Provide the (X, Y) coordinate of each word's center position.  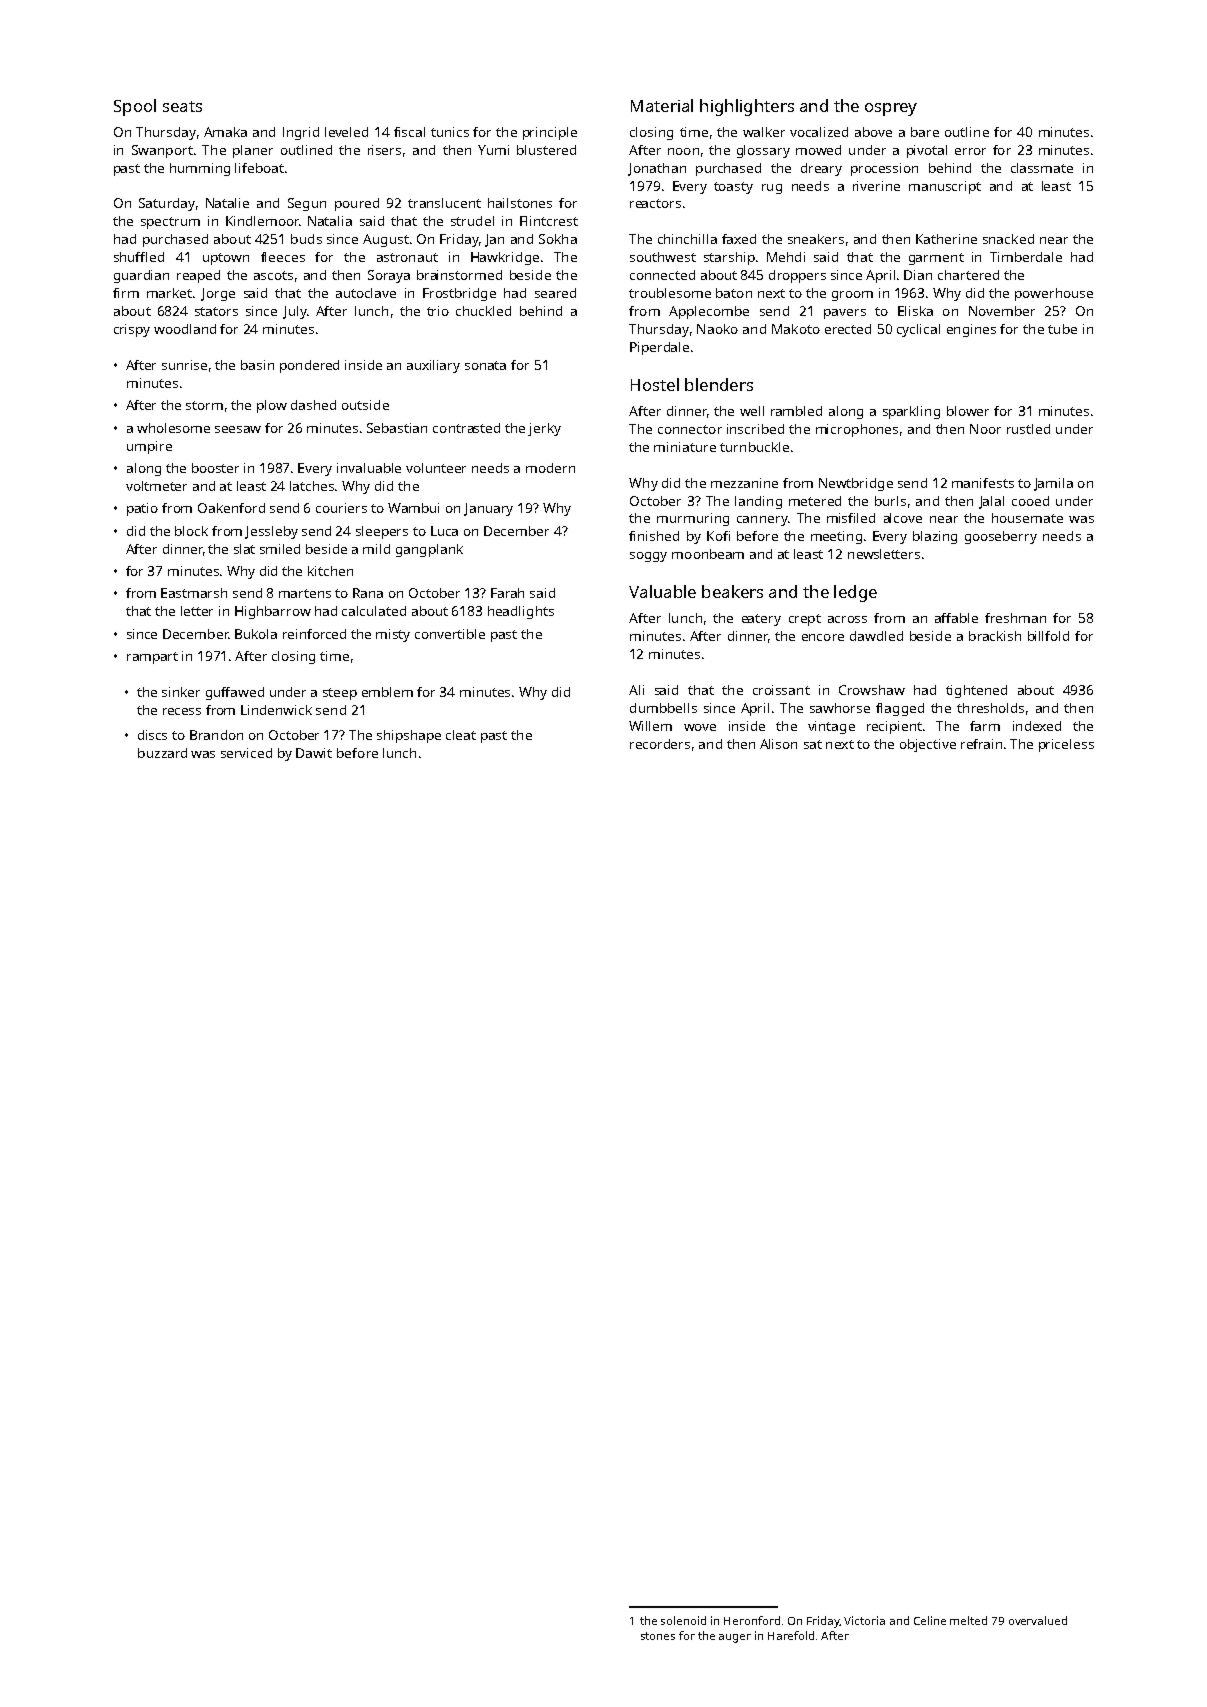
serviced (246, 753)
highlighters (747, 107)
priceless (1066, 745)
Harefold (791, 1635)
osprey (891, 109)
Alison (778, 744)
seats (182, 106)
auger (735, 1638)
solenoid (683, 1620)
